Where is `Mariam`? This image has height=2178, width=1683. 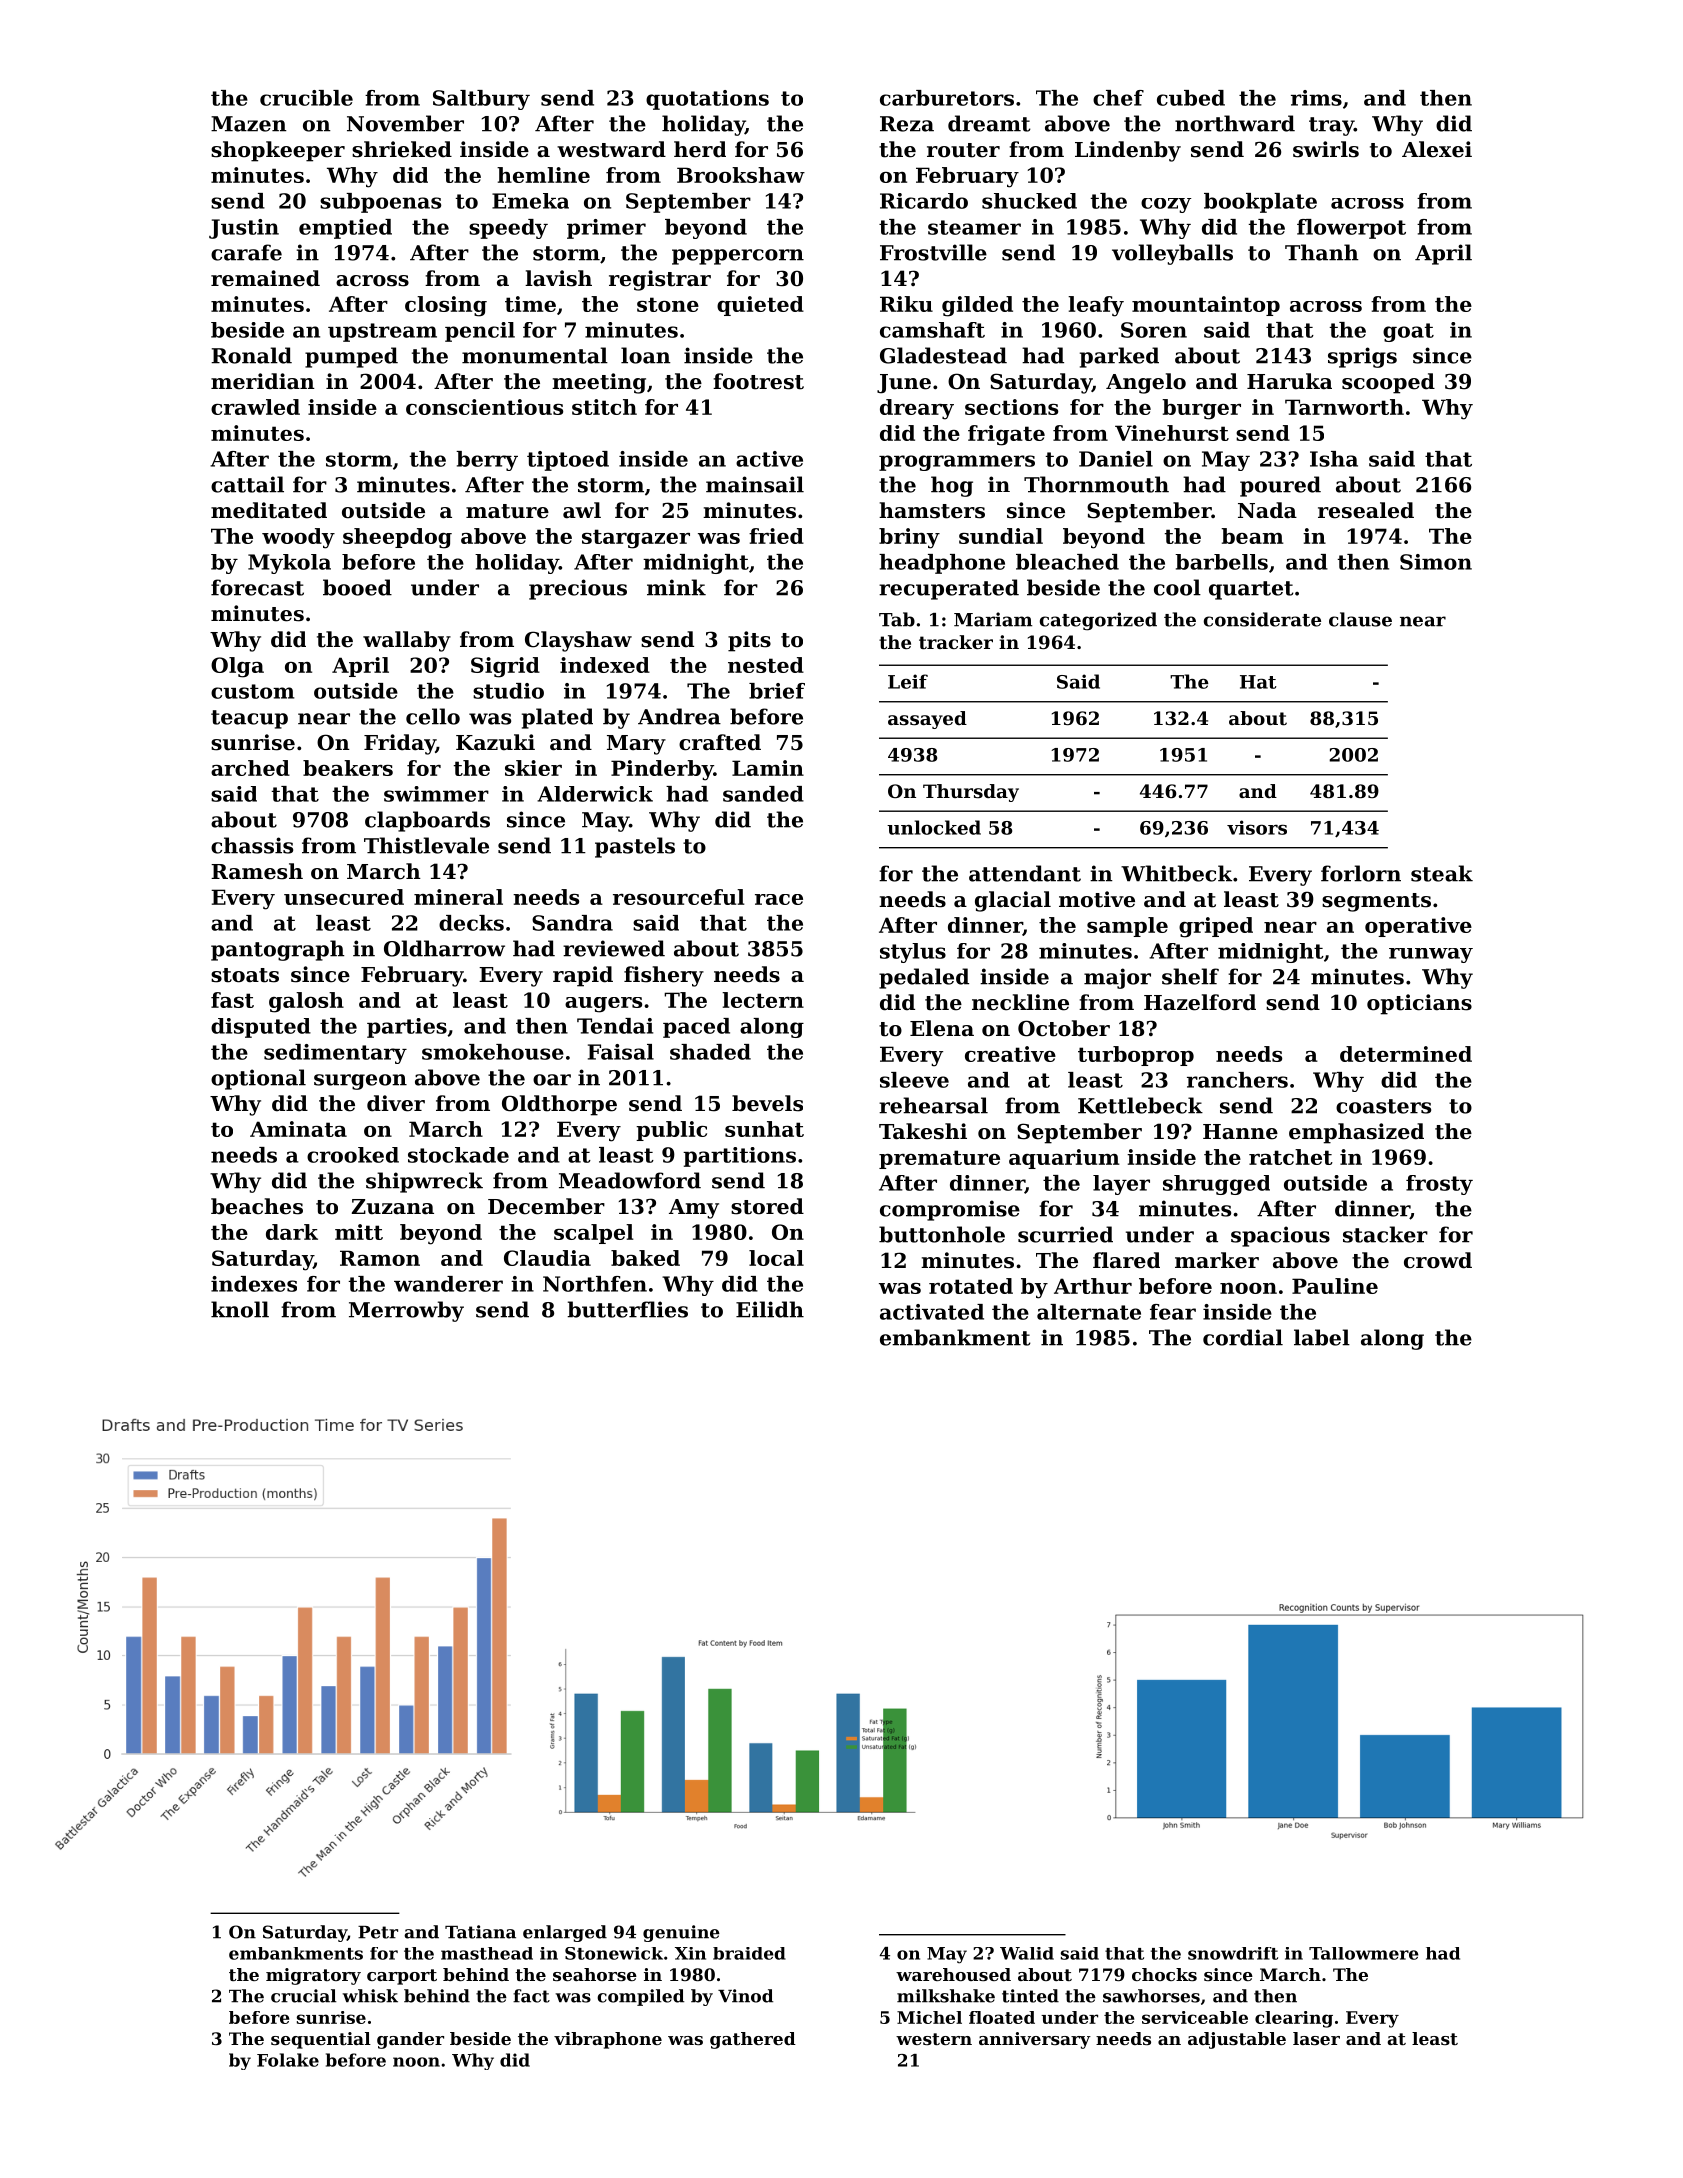 Mariam is located at coordinates (993, 619).
